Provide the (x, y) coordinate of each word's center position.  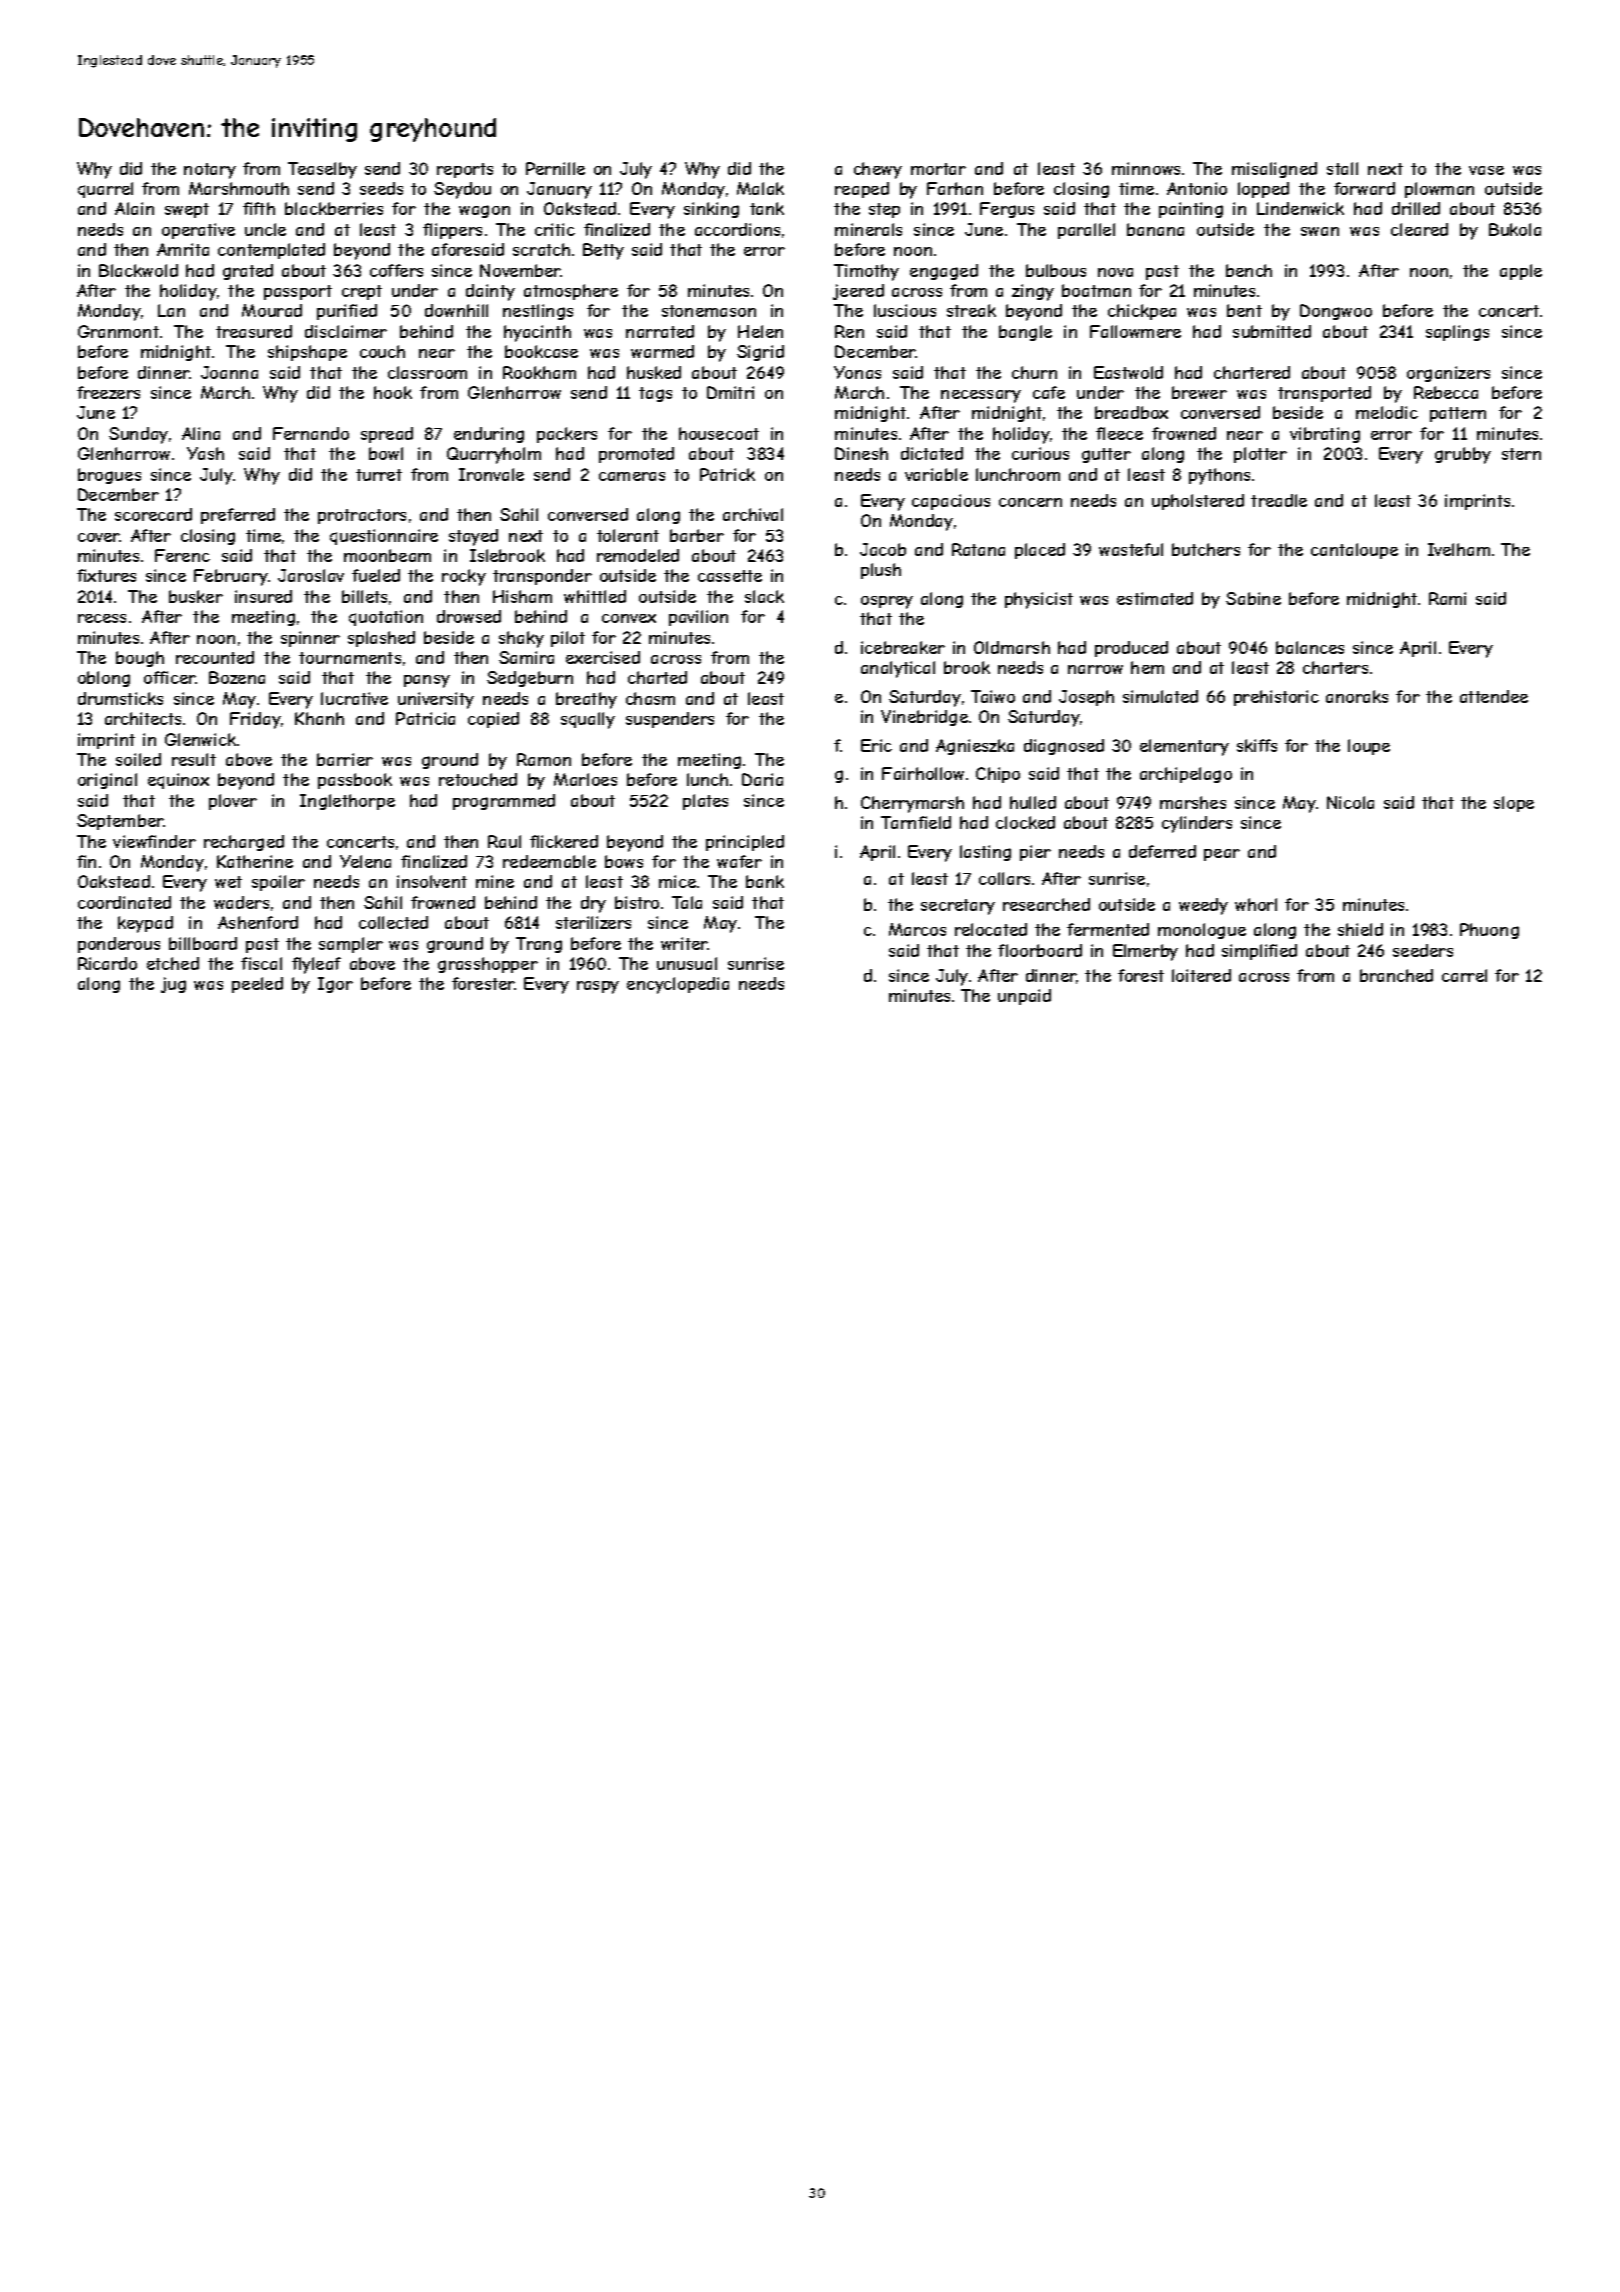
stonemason (709, 311)
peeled (257, 985)
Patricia (425, 718)
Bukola (1515, 229)
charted (657, 677)
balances (1310, 647)
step (884, 210)
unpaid (1024, 997)
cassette (730, 576)
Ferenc (182, 555)
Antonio (1197, 188)
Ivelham (1459, 549)
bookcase (541, 351)
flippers (452, 231)
